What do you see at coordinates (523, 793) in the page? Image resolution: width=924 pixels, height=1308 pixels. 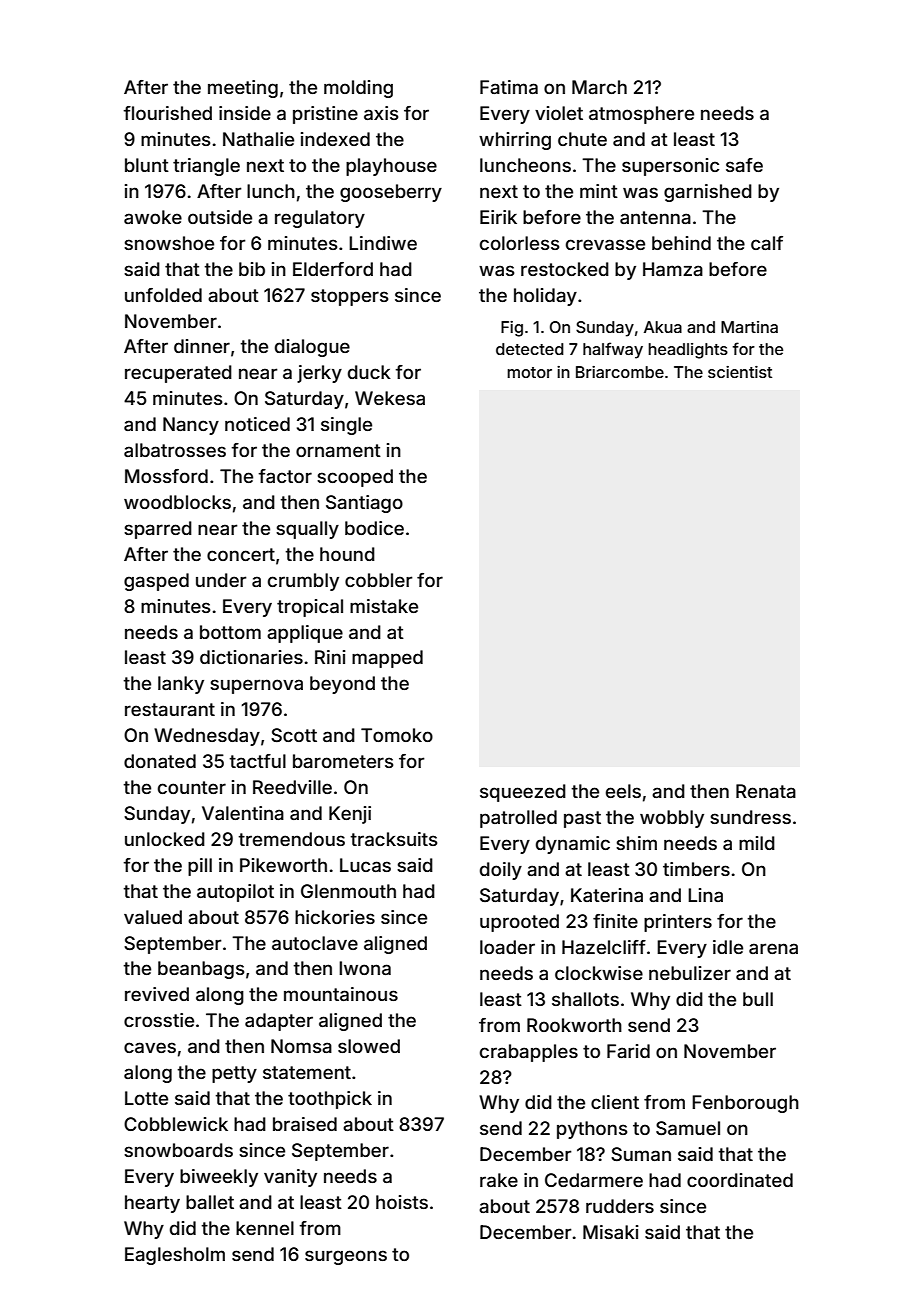 I see `squeezed` at bounding box center [523, 793].
